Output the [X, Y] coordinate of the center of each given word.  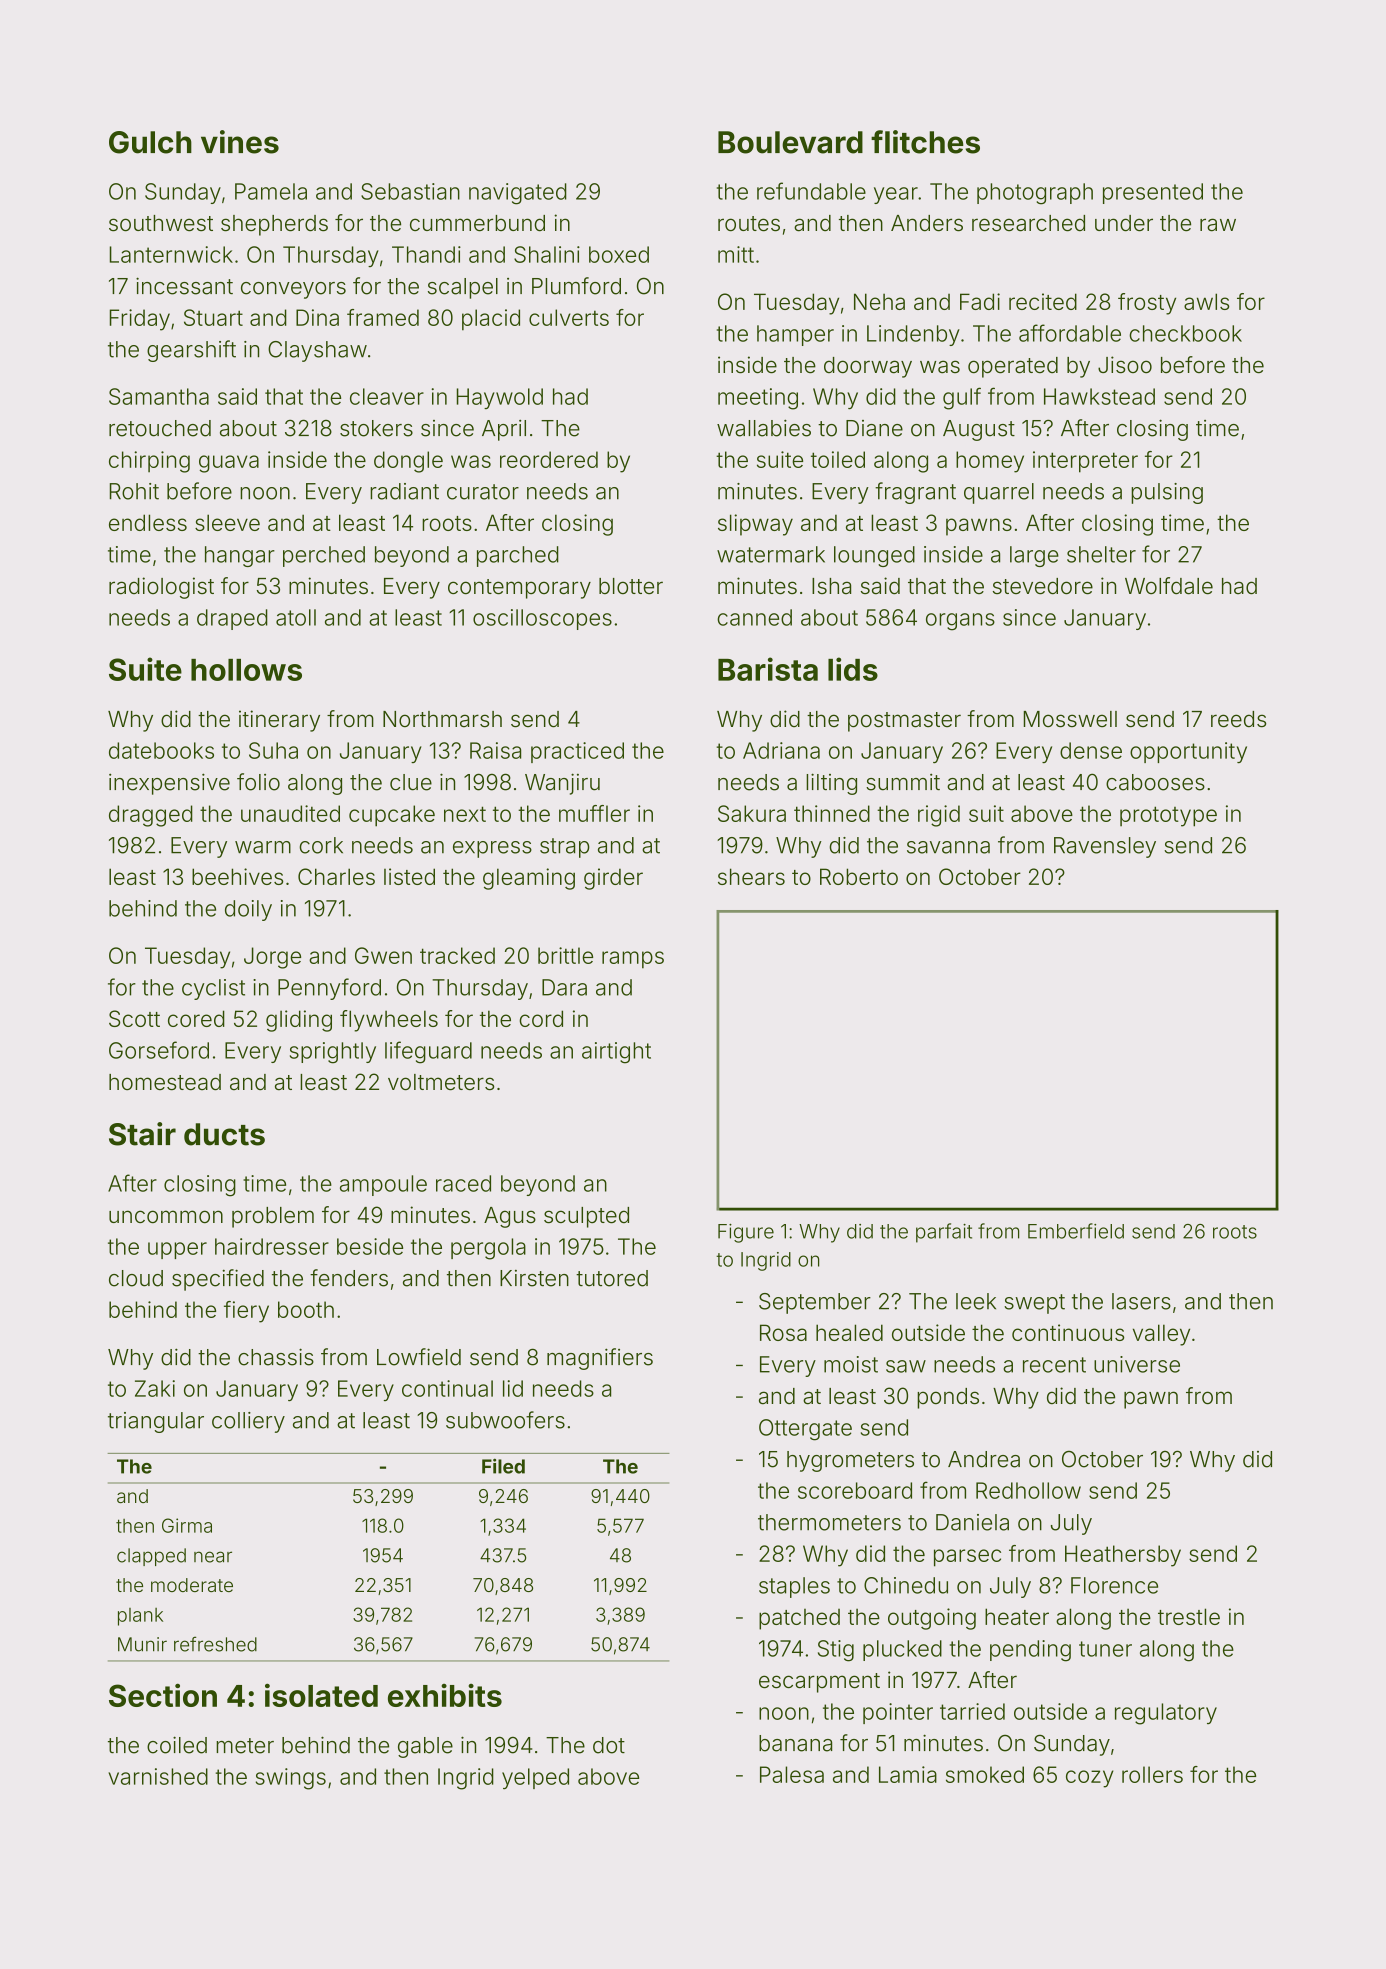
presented [1153, 193]
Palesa [792, 1774]
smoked [985, 1774]
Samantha [159, 396]
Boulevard [790, 142]
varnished [158, 1776]
